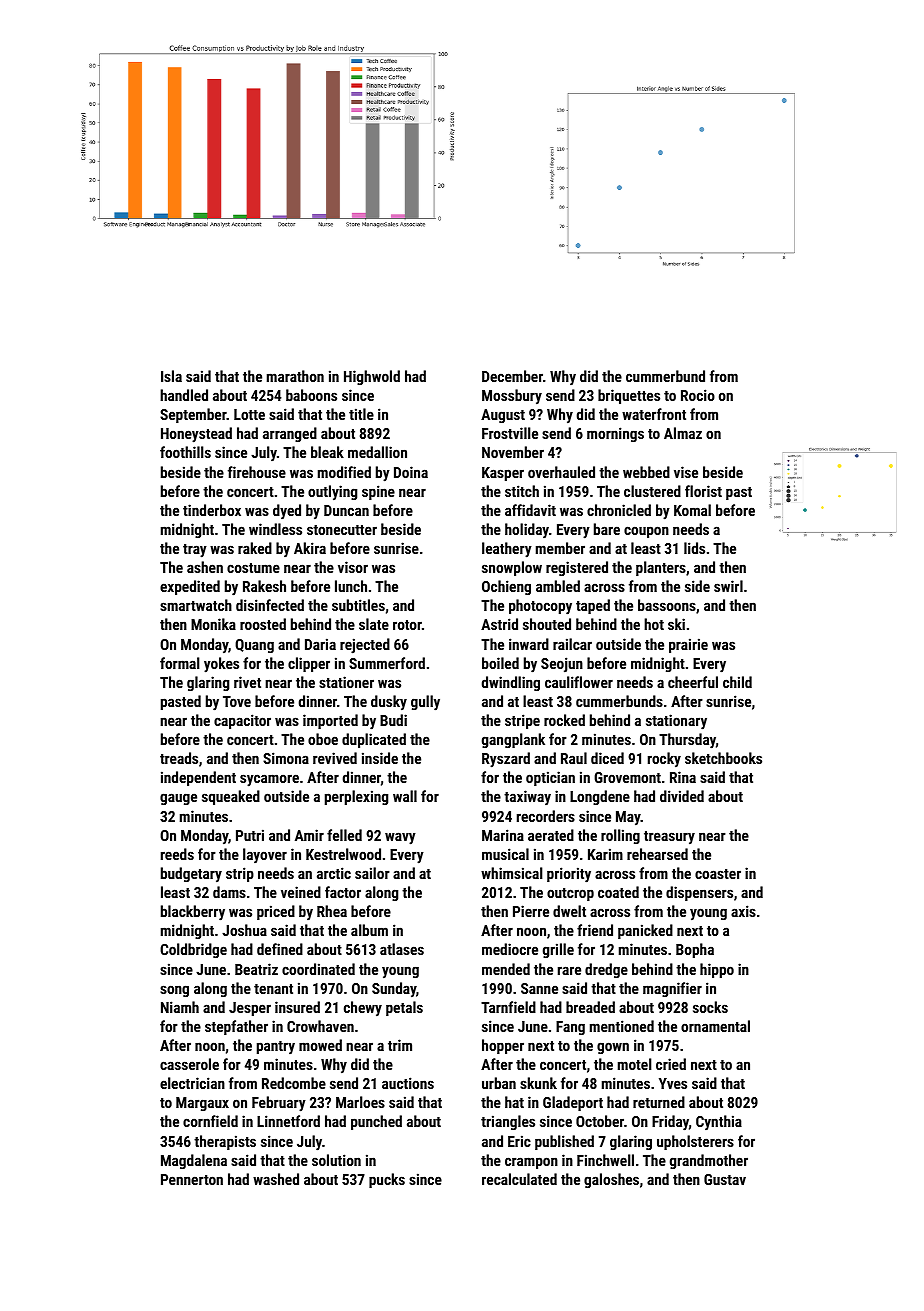  Describe the element at coordinates (269, 780) in the page. I see `sycamore` at that location.
